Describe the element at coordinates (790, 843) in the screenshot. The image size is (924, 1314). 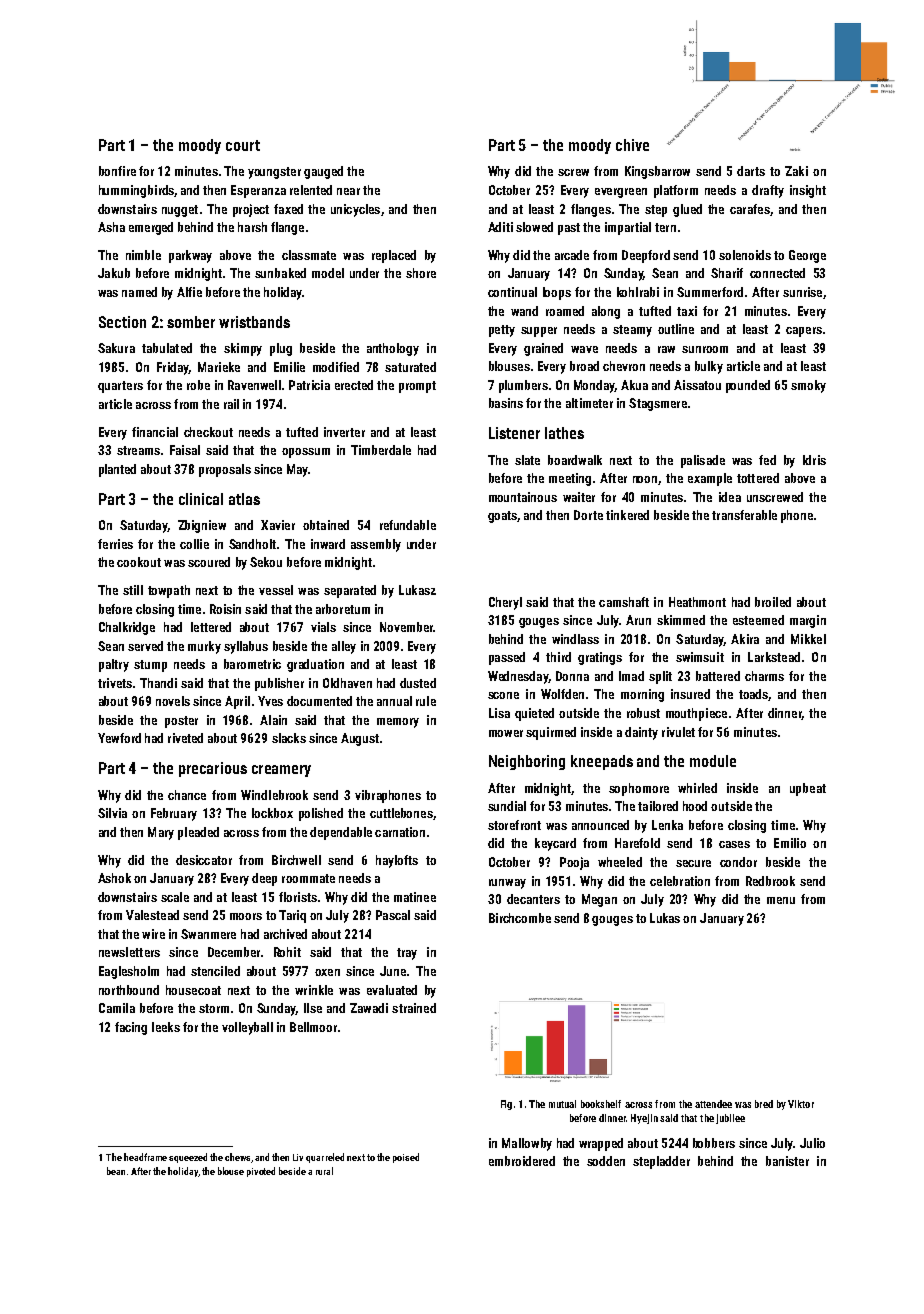
I see `Emilio` at that location.
